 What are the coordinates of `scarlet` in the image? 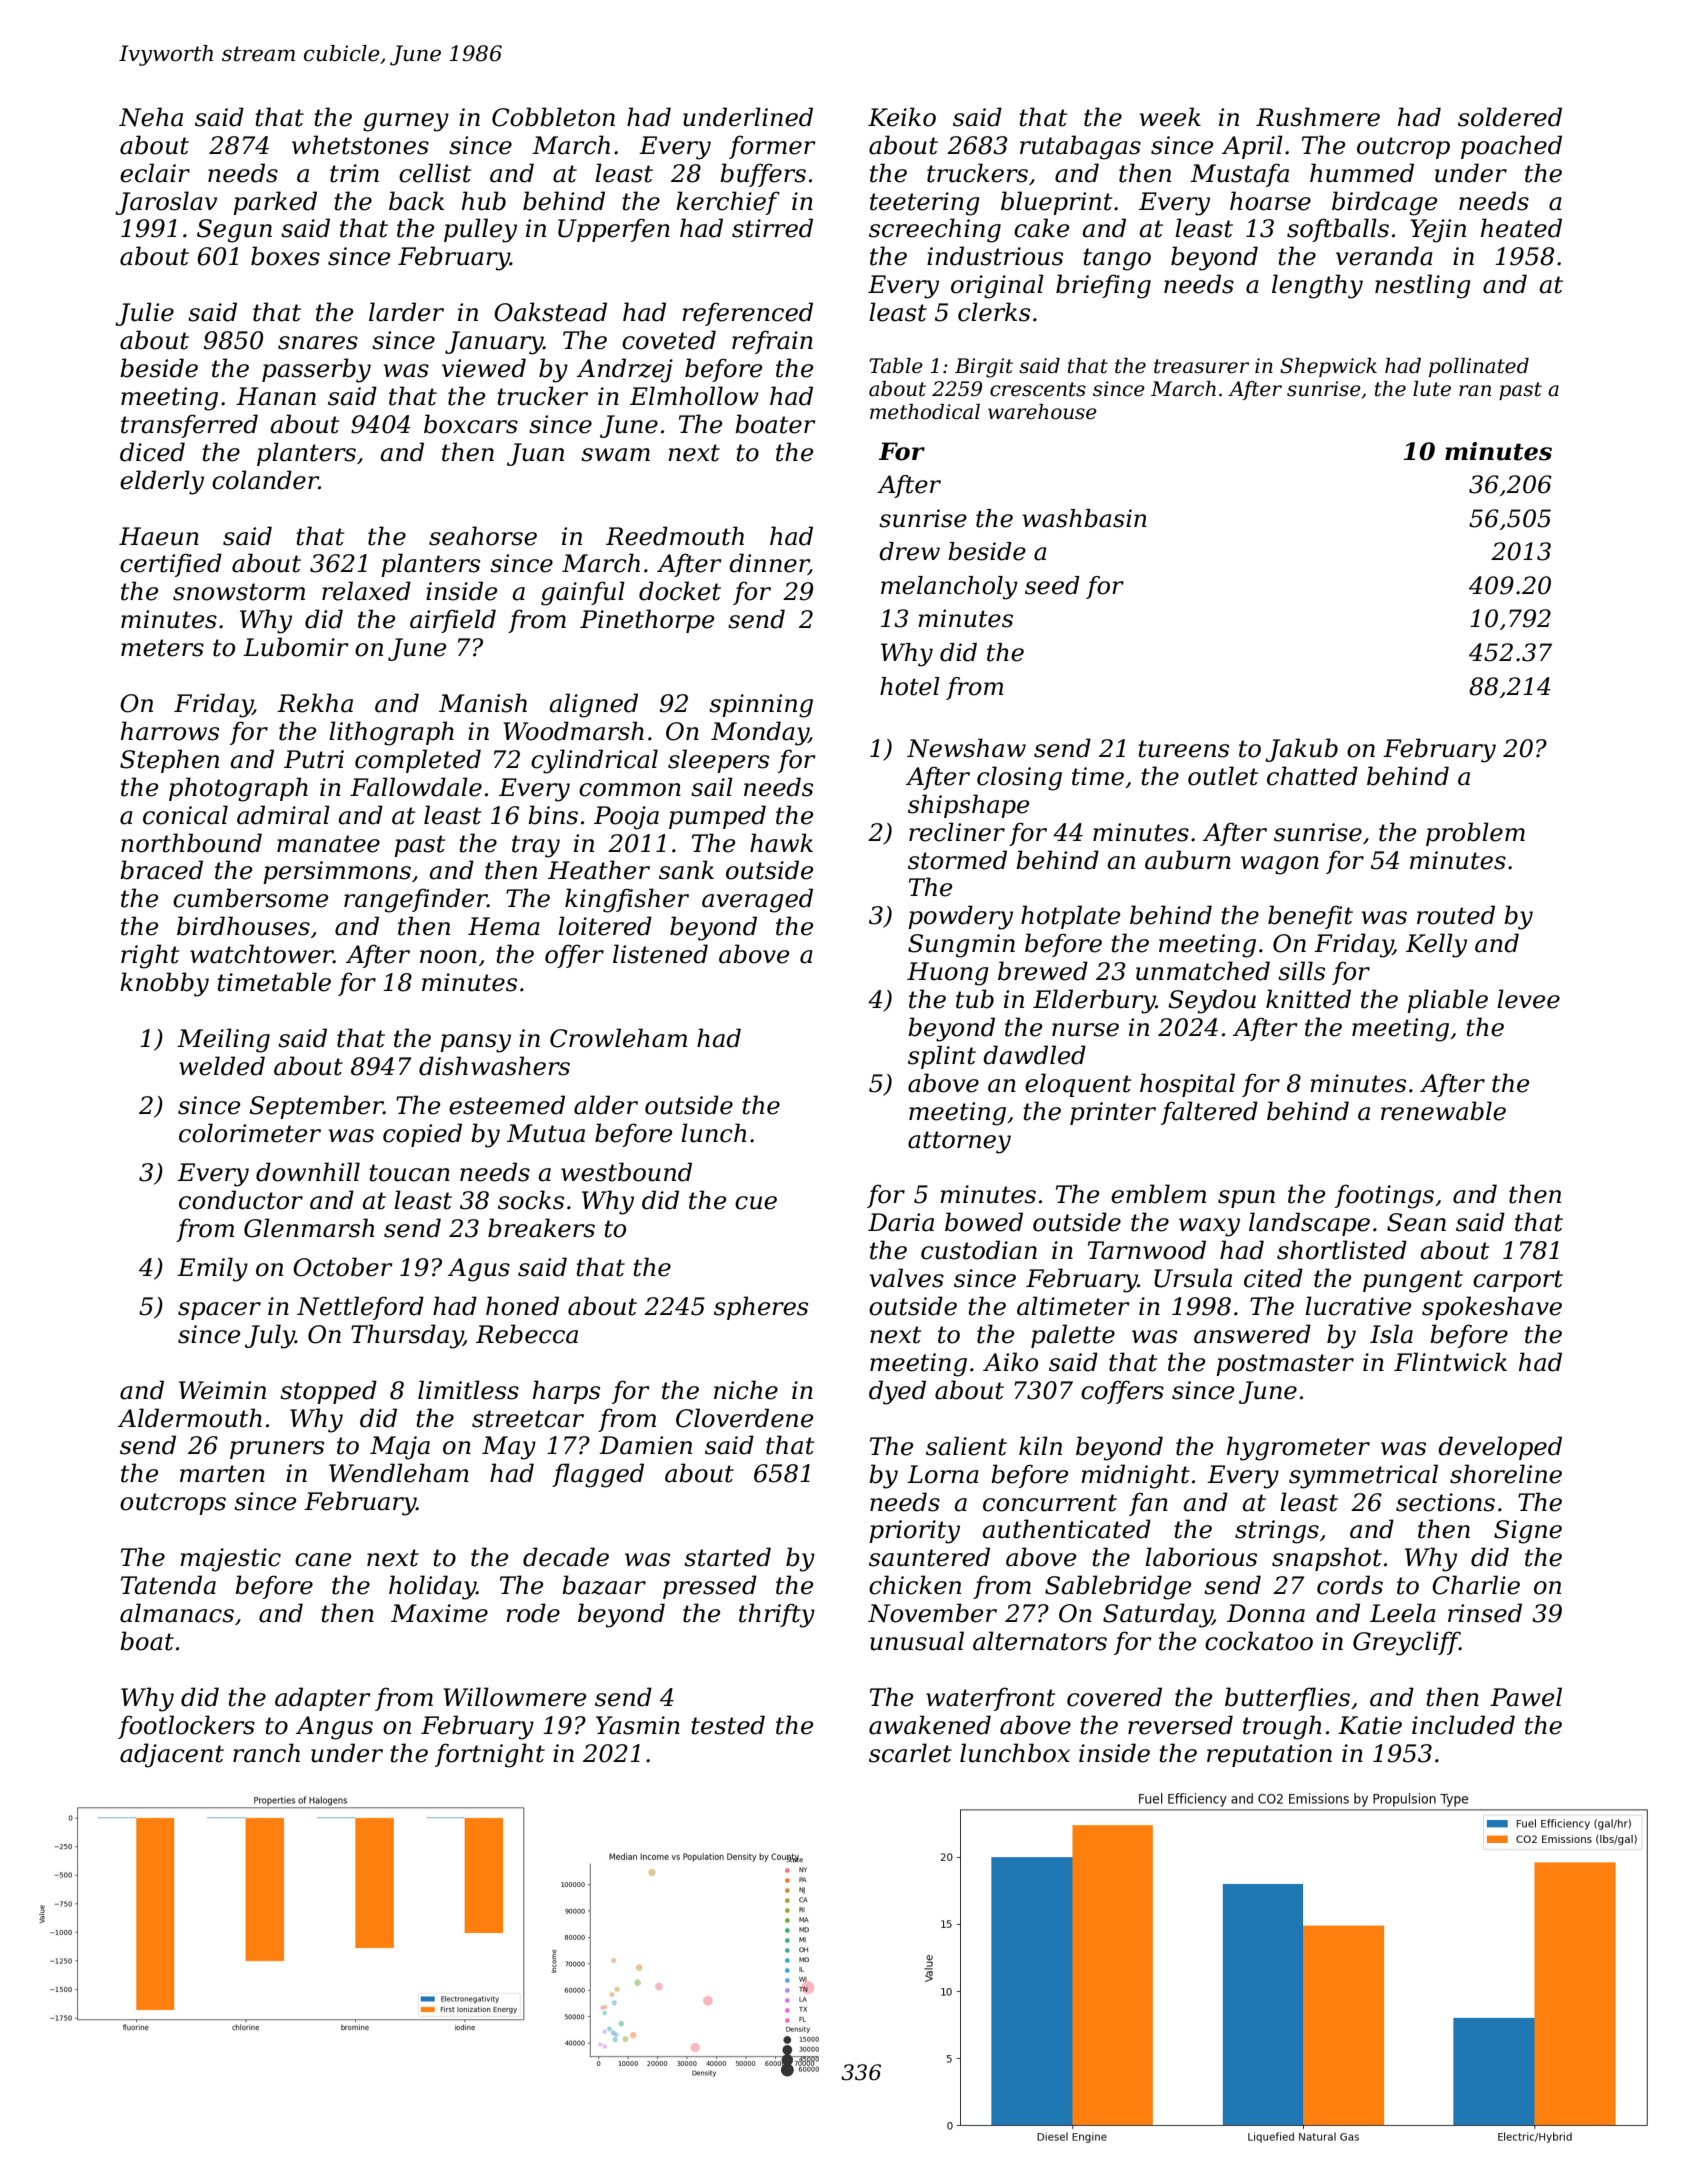 It's located at (910, 1753).
